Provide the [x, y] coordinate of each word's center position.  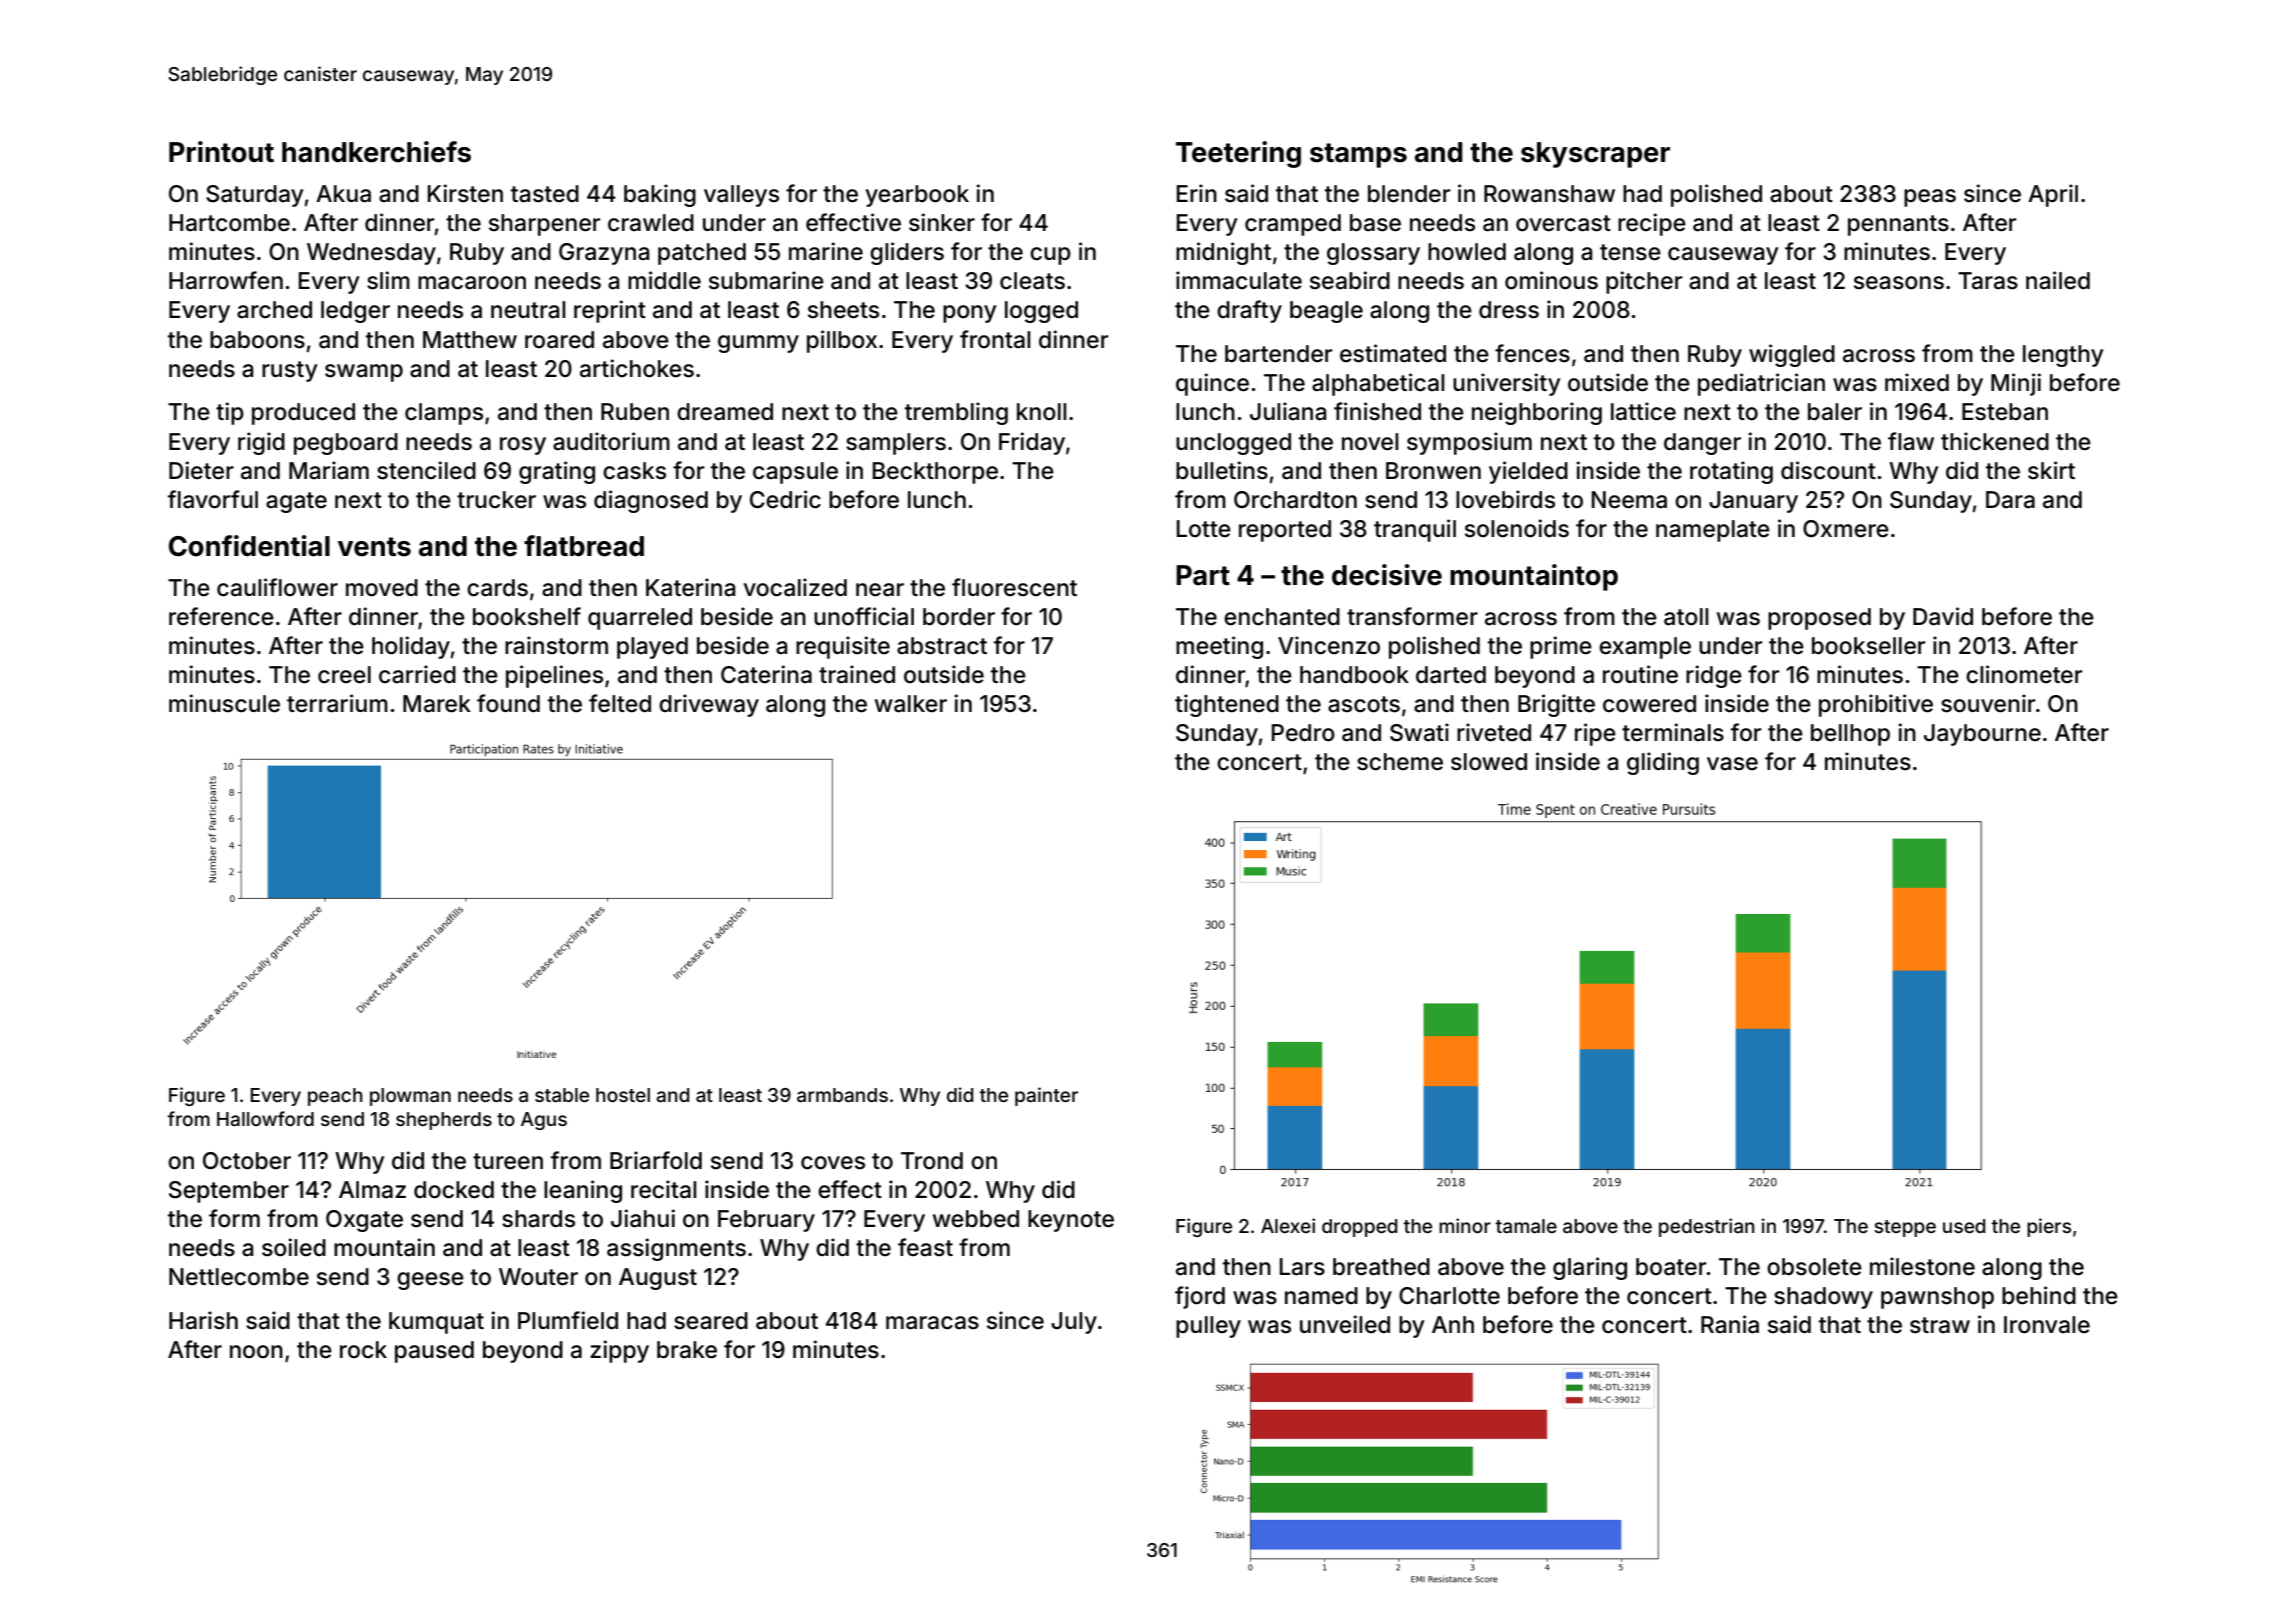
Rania [1730, 1324]
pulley [1208, 1327]
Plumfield [568, 1320]
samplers [896, 444]
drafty [1249, 311]
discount [1828, 470]
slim [388, 280]
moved [382, 588]
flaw [1911, 441]
